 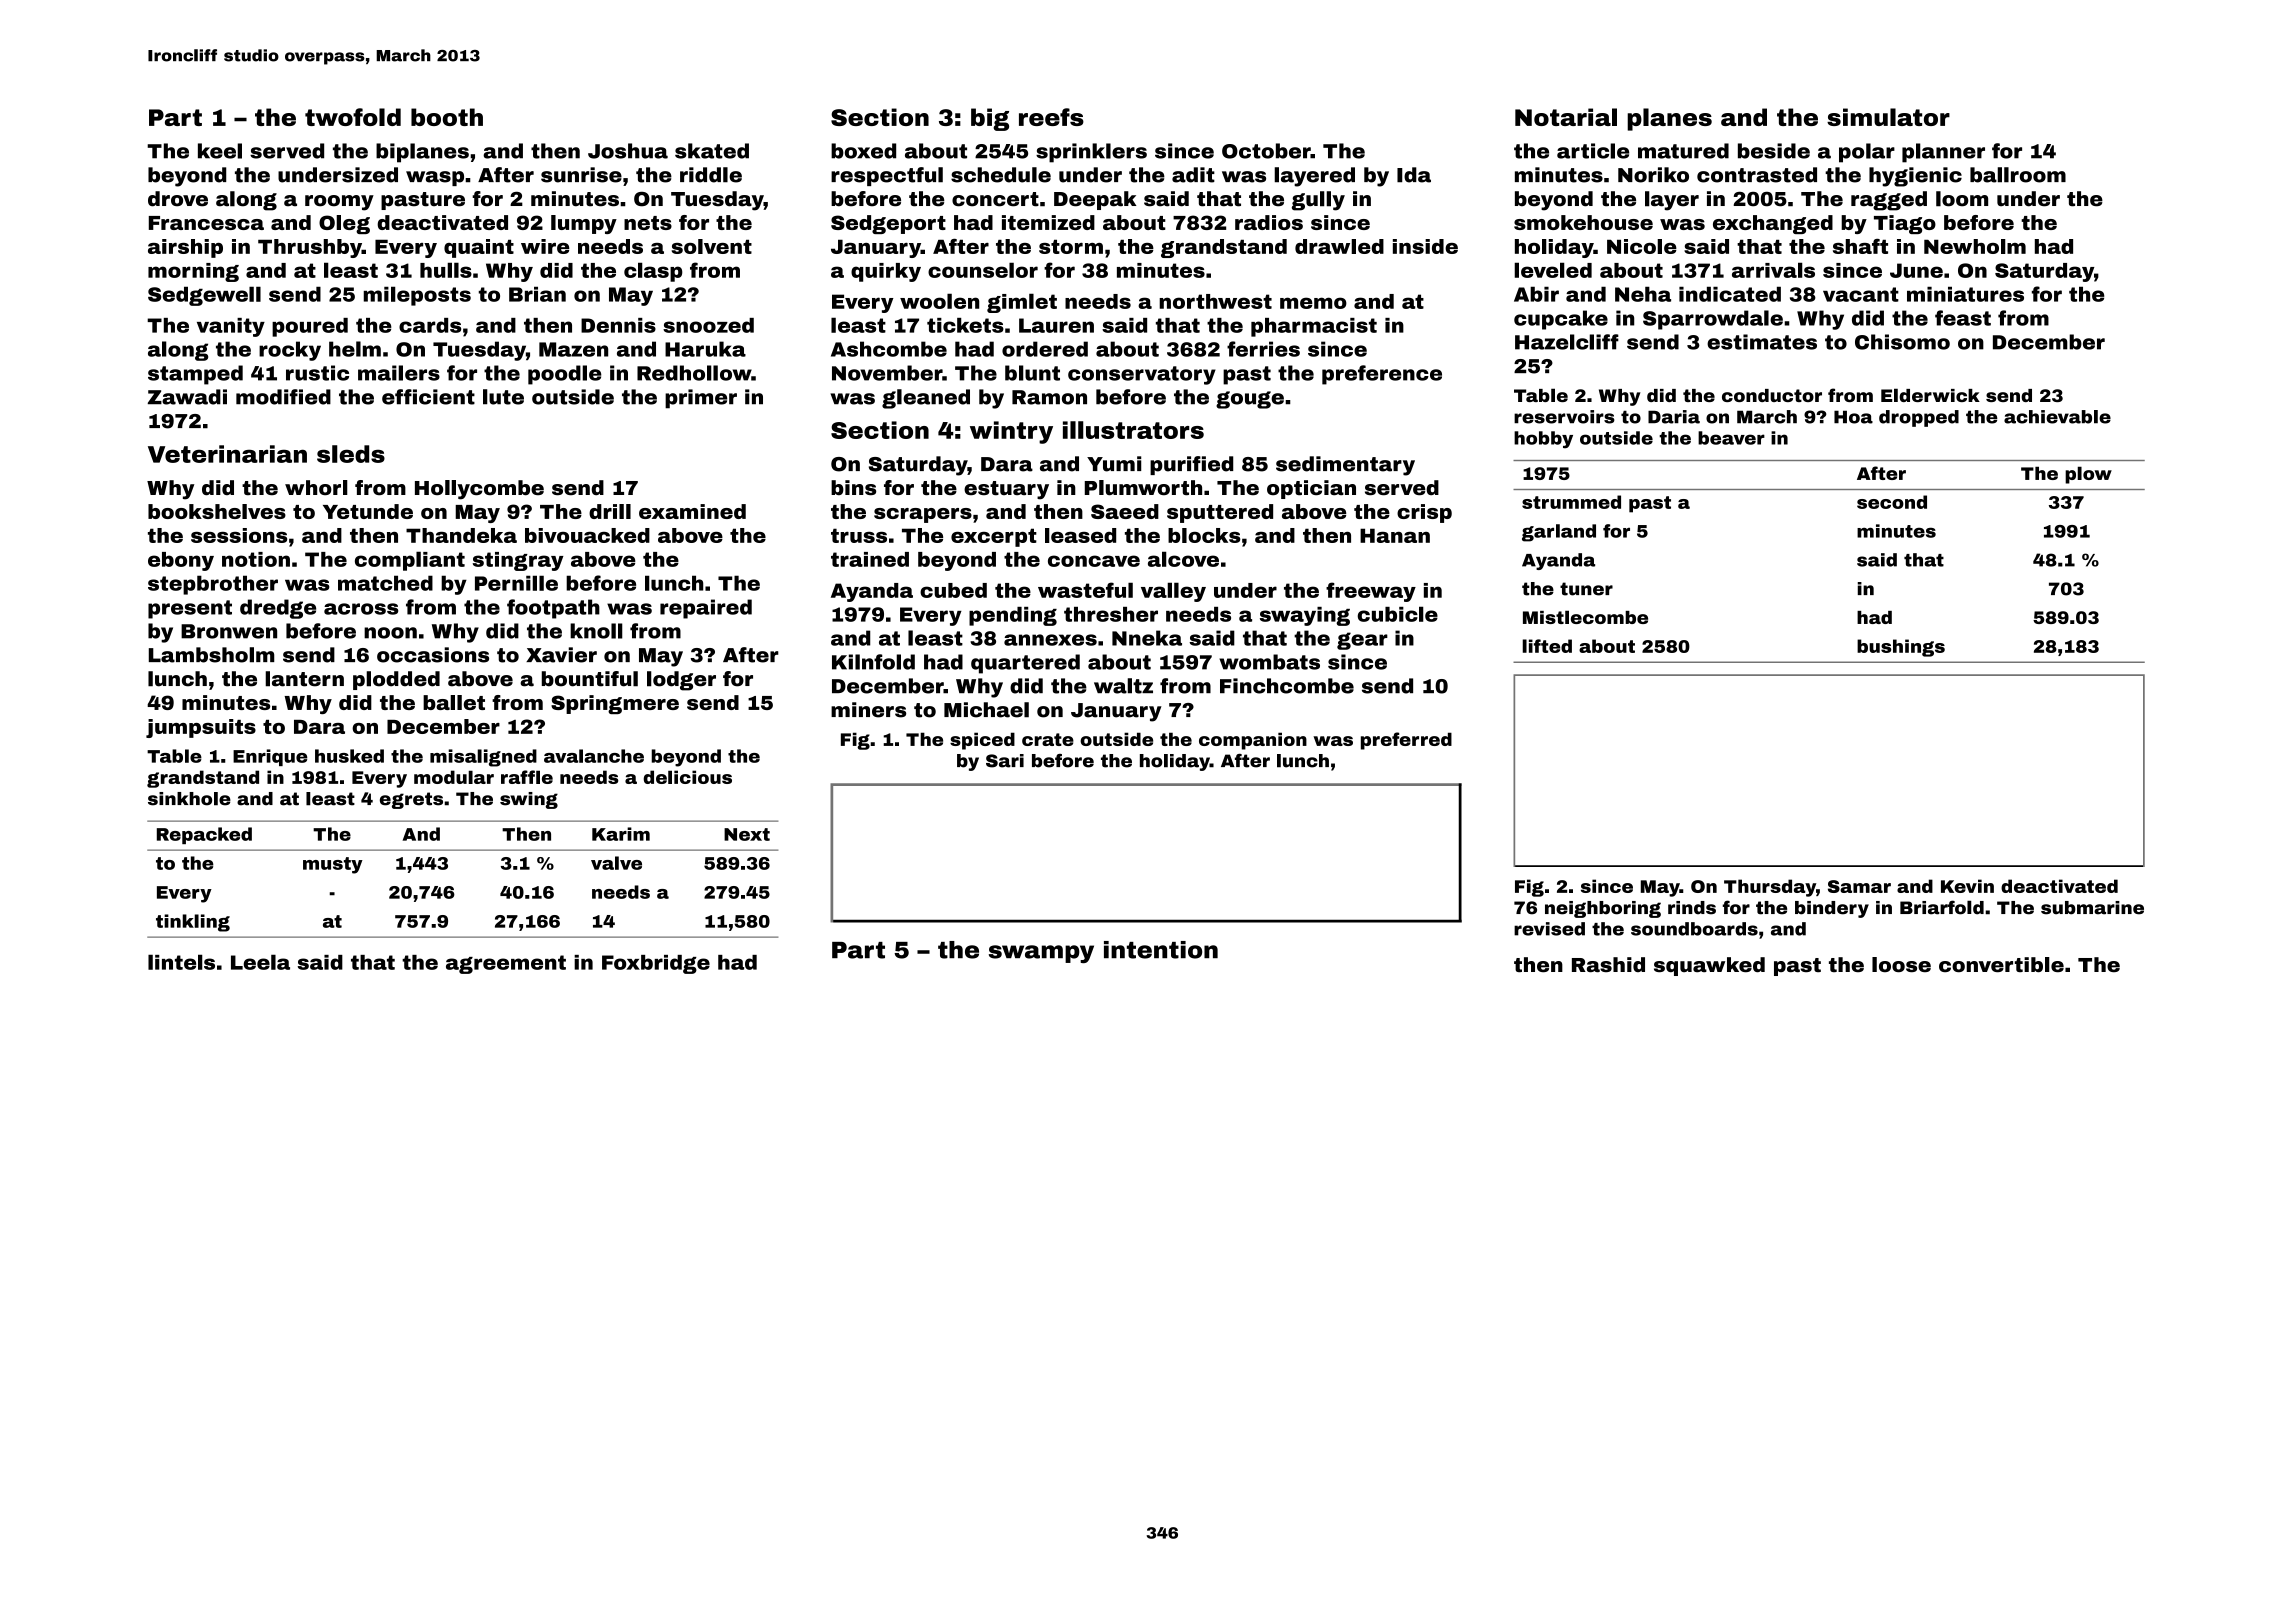 What do you see at coordinates (1339, 246) in the image?
I see `drawled` at bounding box center [1339, 246].
